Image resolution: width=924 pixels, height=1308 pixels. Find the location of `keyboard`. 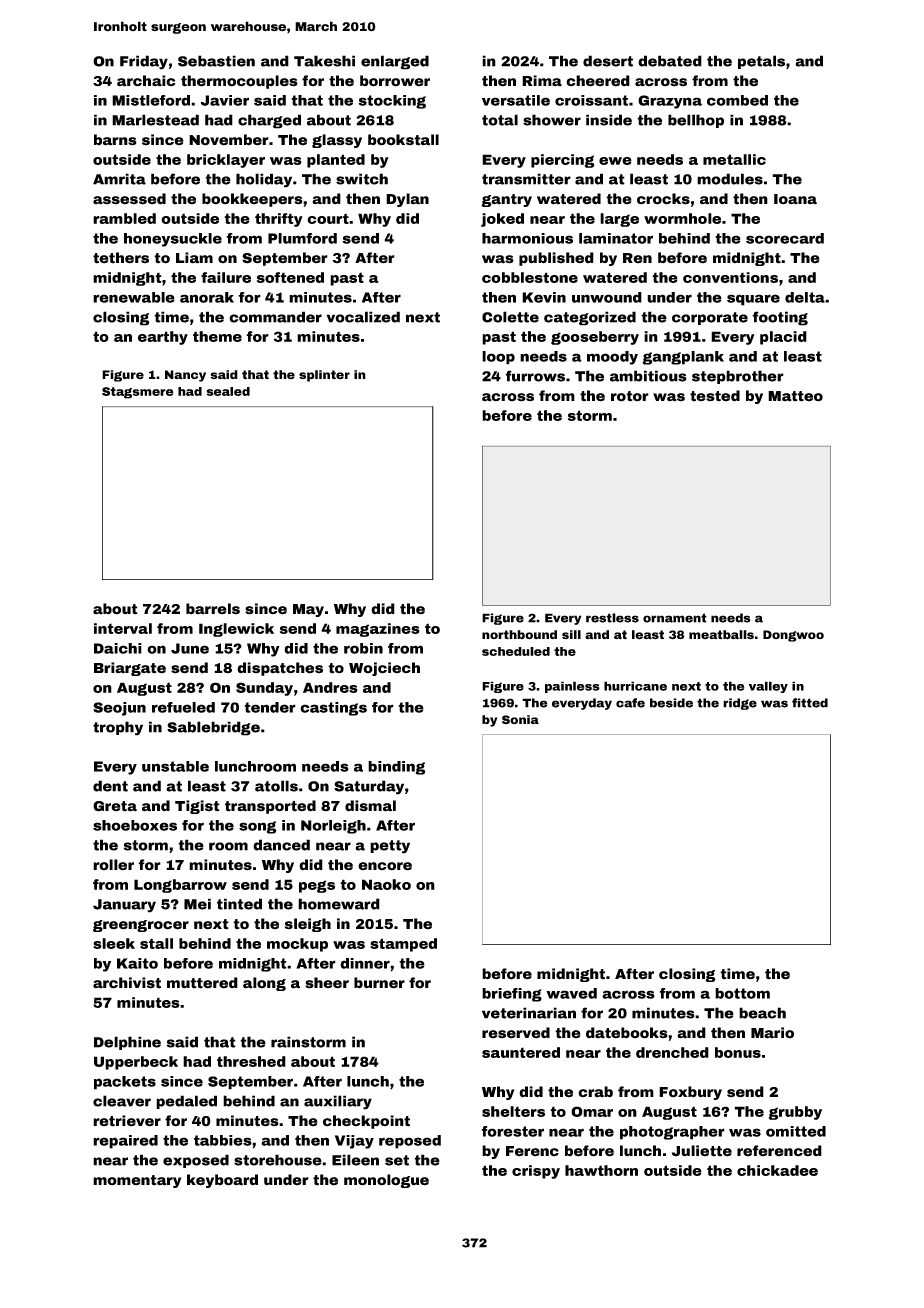

keyboard is located at coordinates (222, 1181).
